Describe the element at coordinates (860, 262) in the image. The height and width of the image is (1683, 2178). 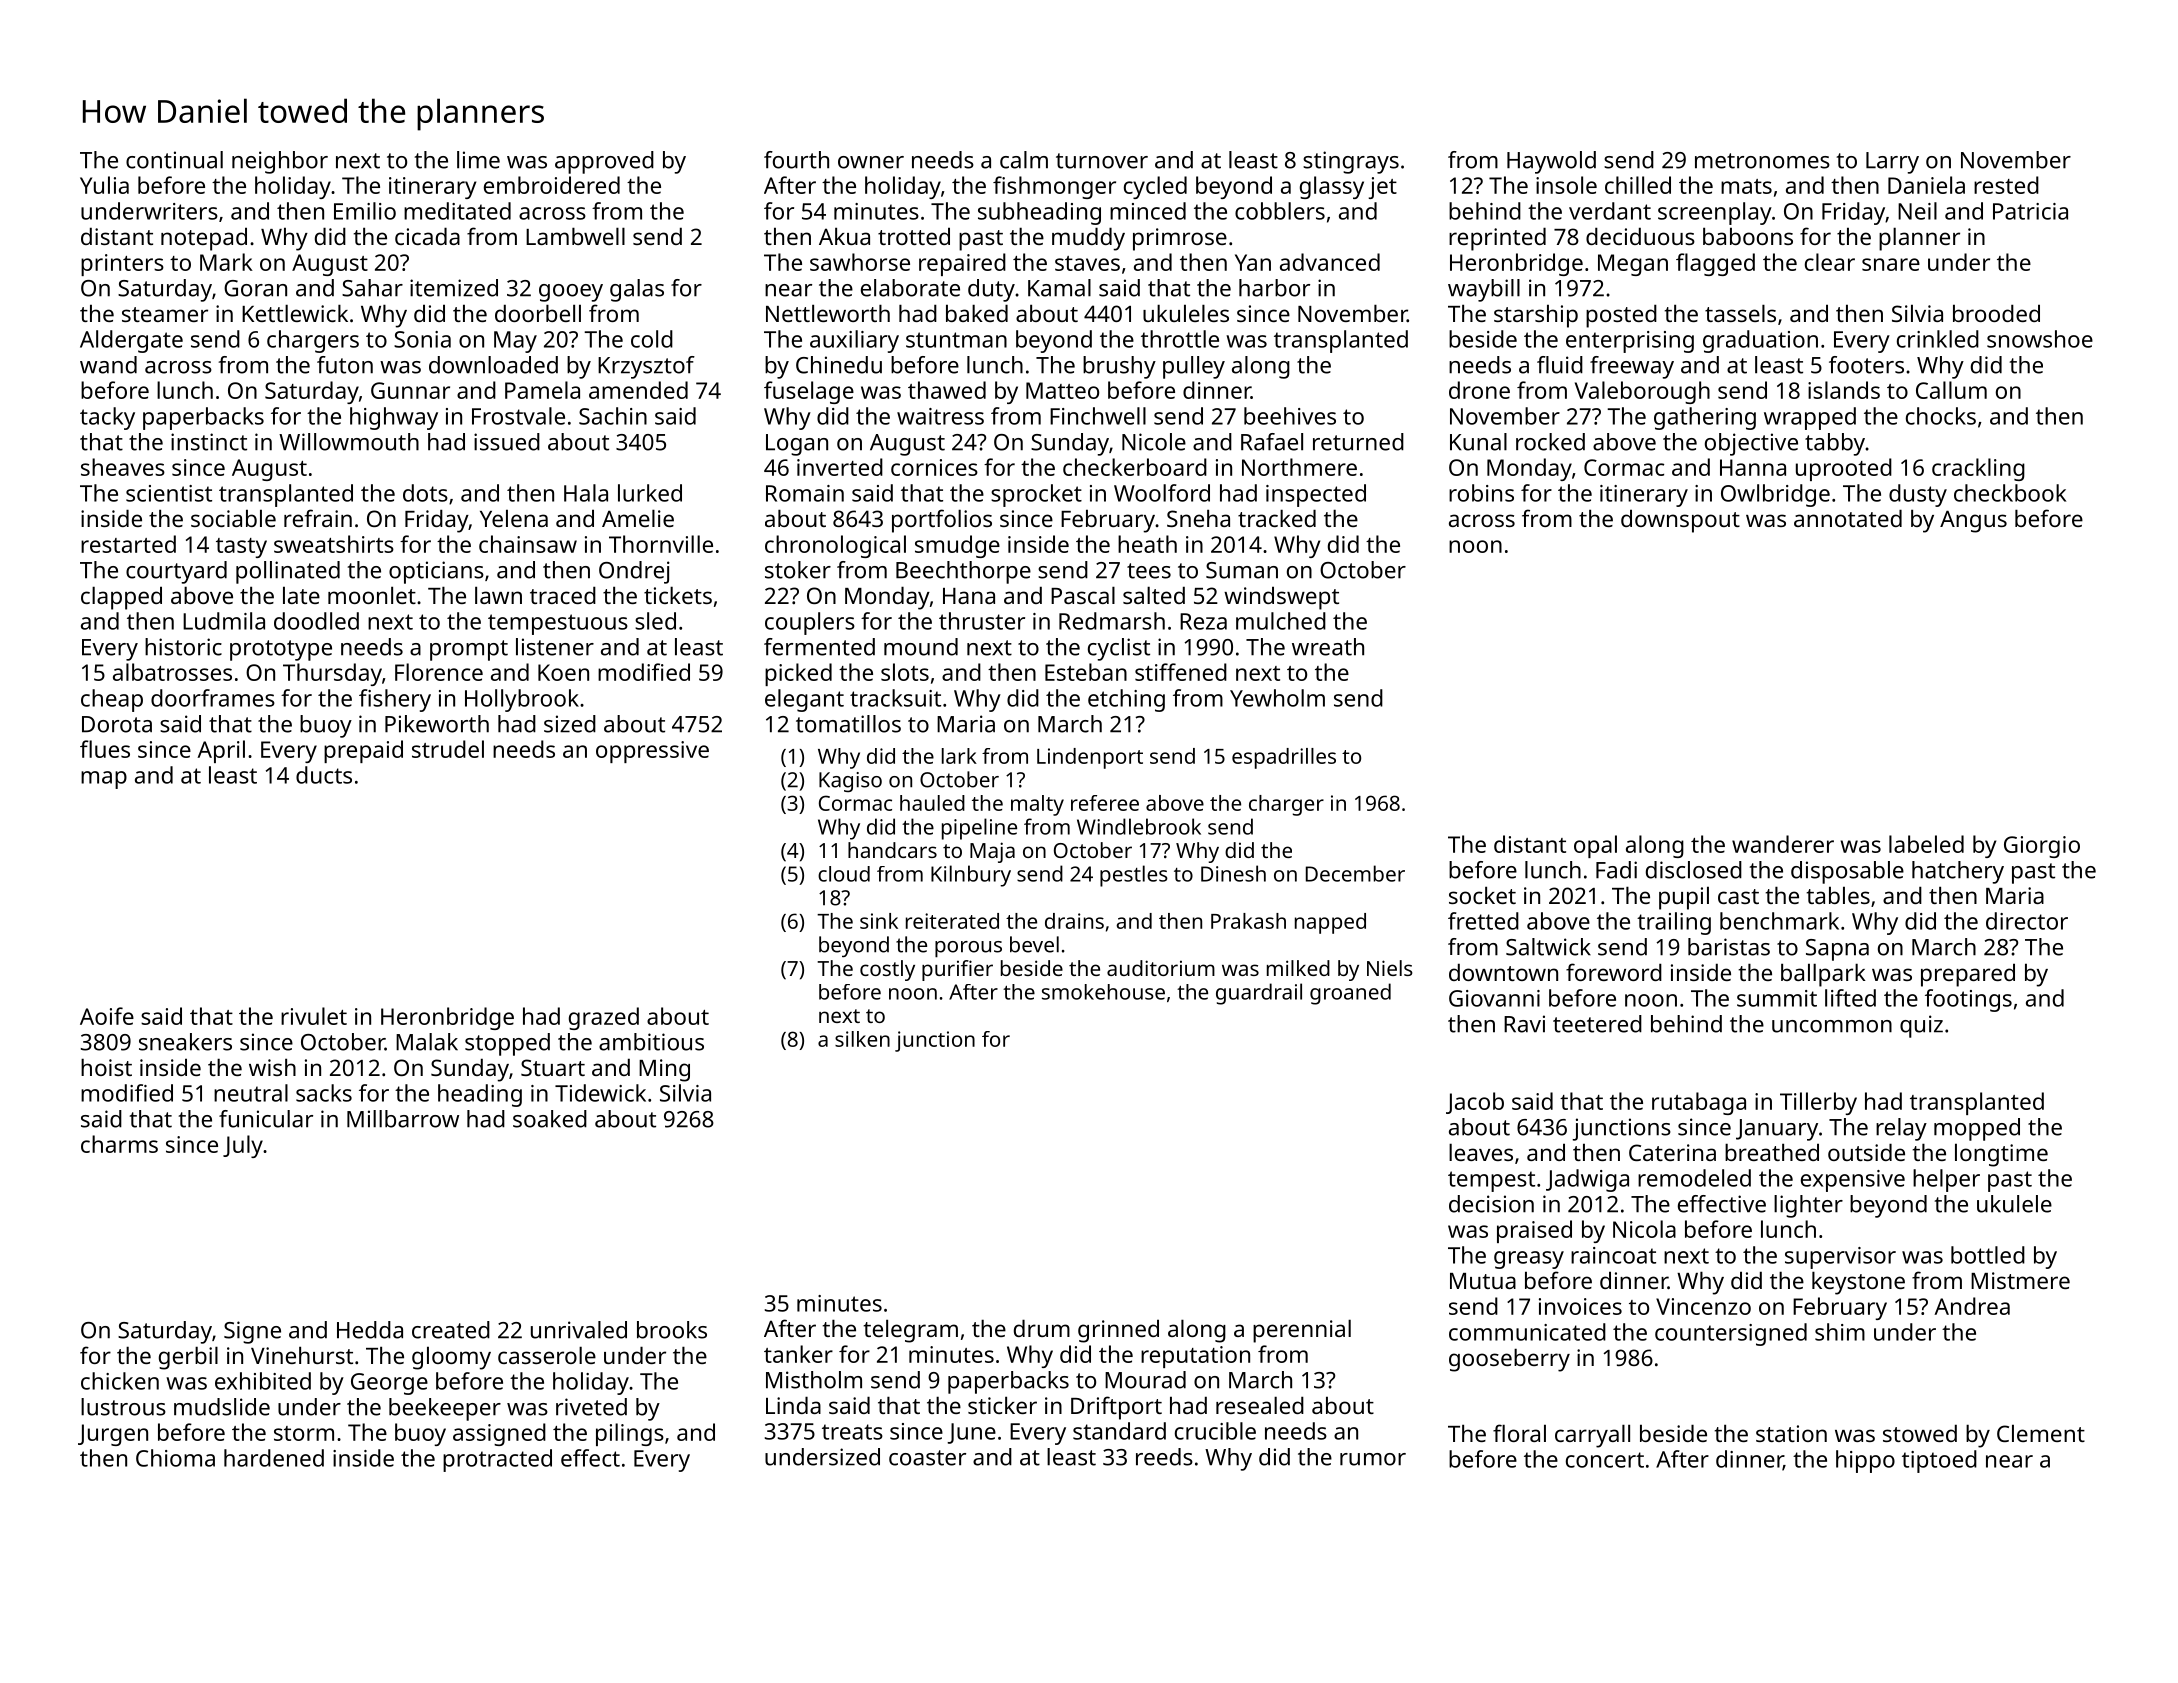
I see `sawhorse` at that location.
